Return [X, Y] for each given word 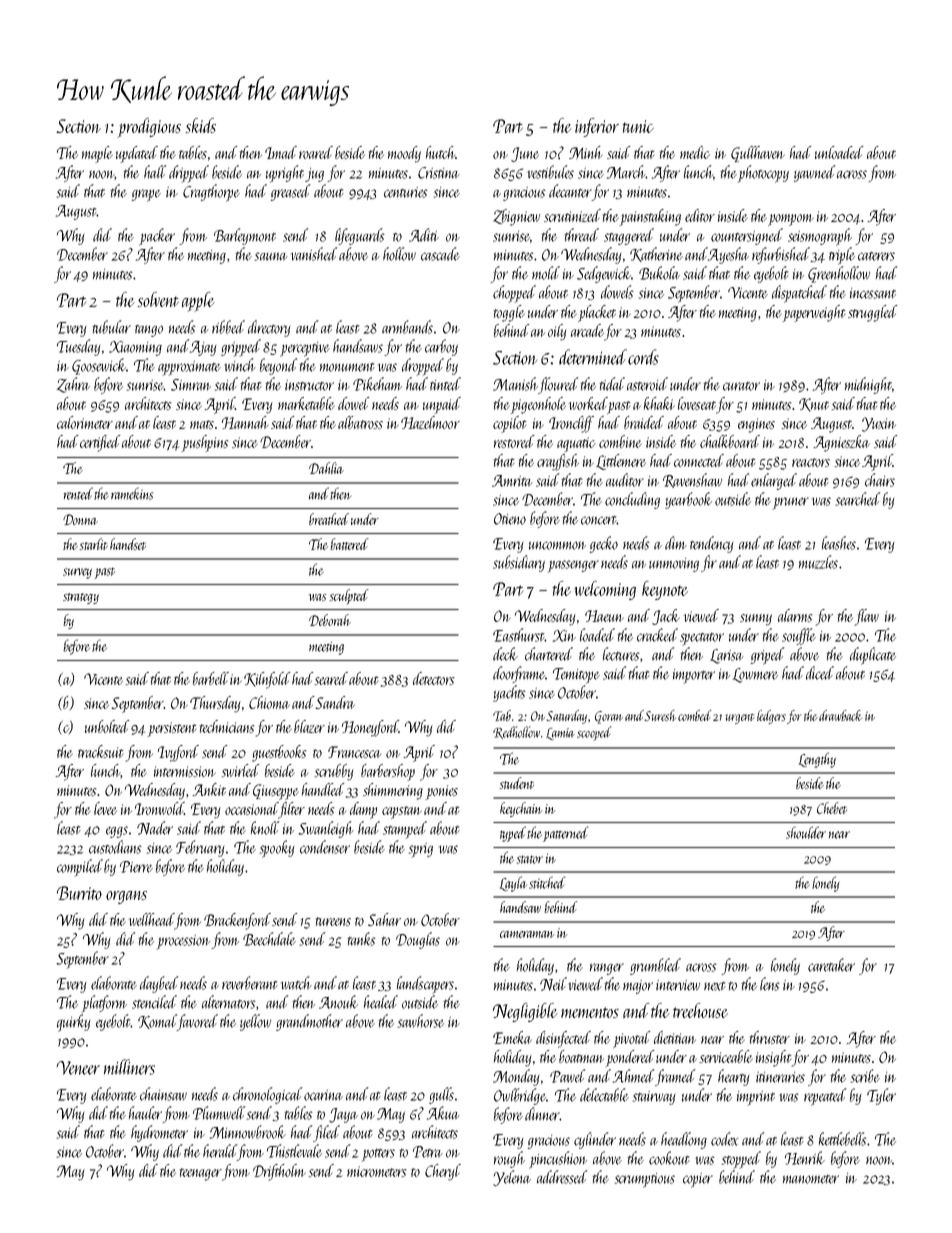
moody [404, 154]
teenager [201, 1174]
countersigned [747, 236]
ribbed [228, 327]
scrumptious [645, 1180]
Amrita [512, 481]
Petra [428, 1152]
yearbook [688, 500]
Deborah [330, 620]
